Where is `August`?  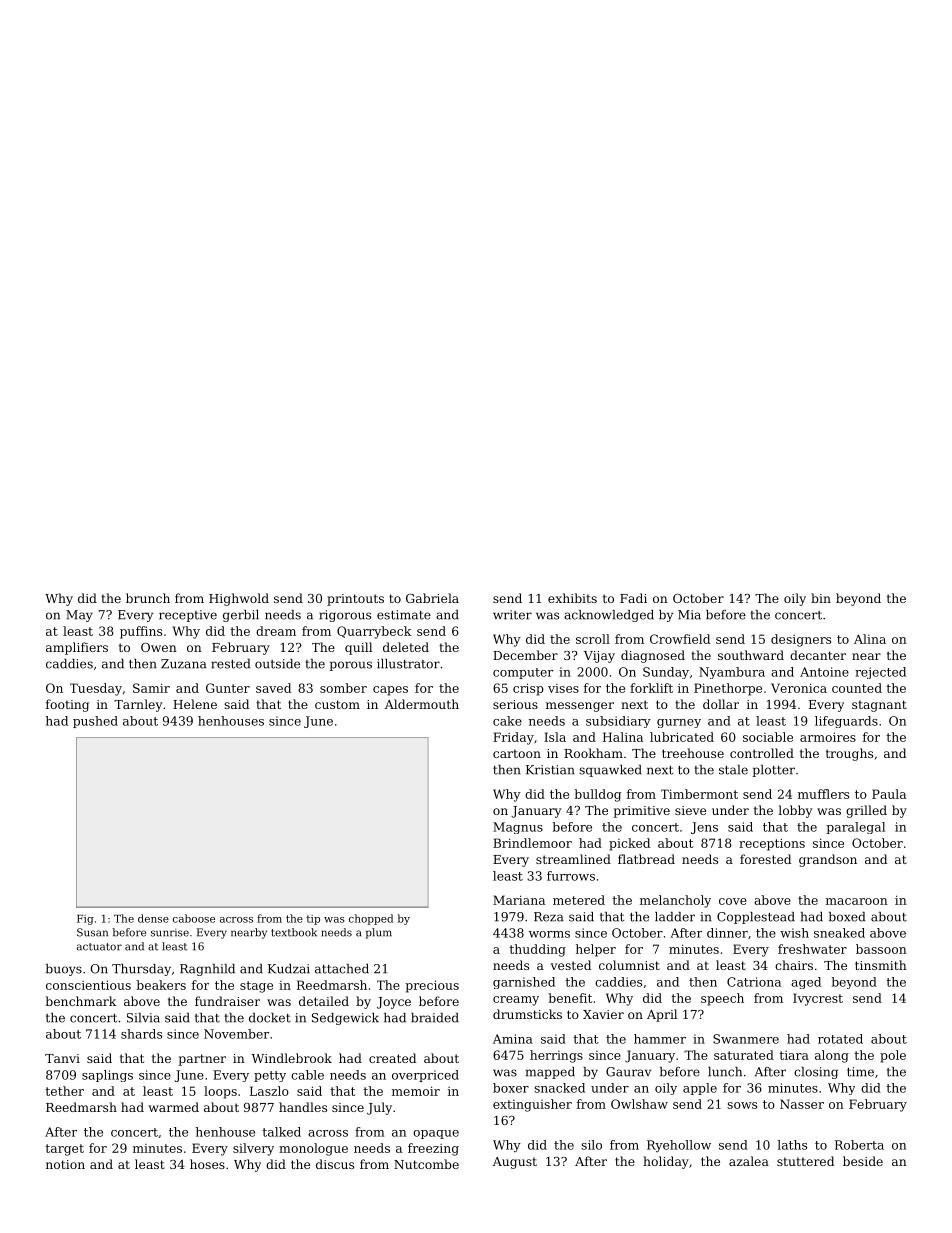 August is located at coordinates (515, 1163).
